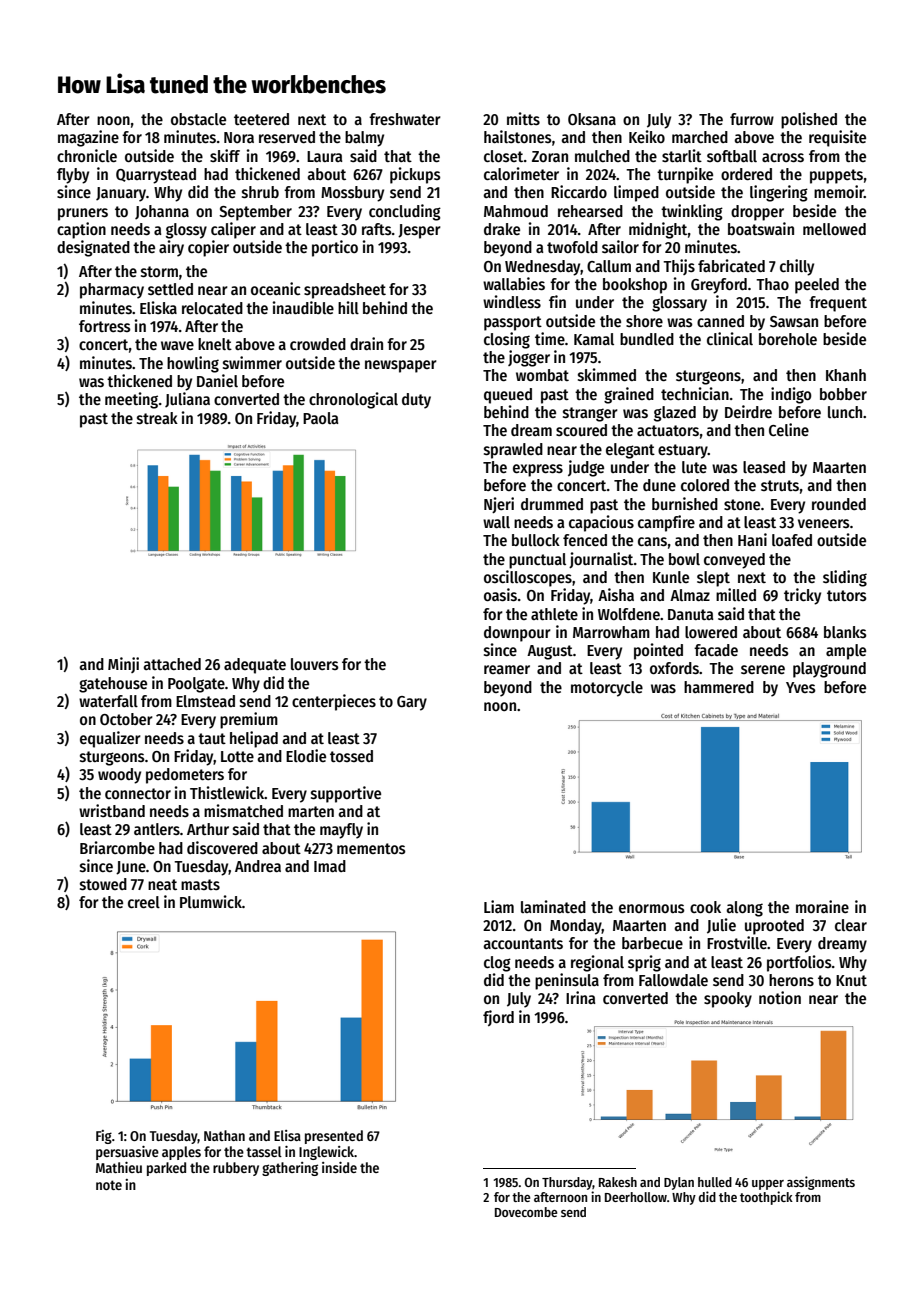 The height and width of the screenshot is (1308, 924). What do you see at coordinates (346, 794) in the screenshot?
I see `supportive` at bounding box center [346, 794].
